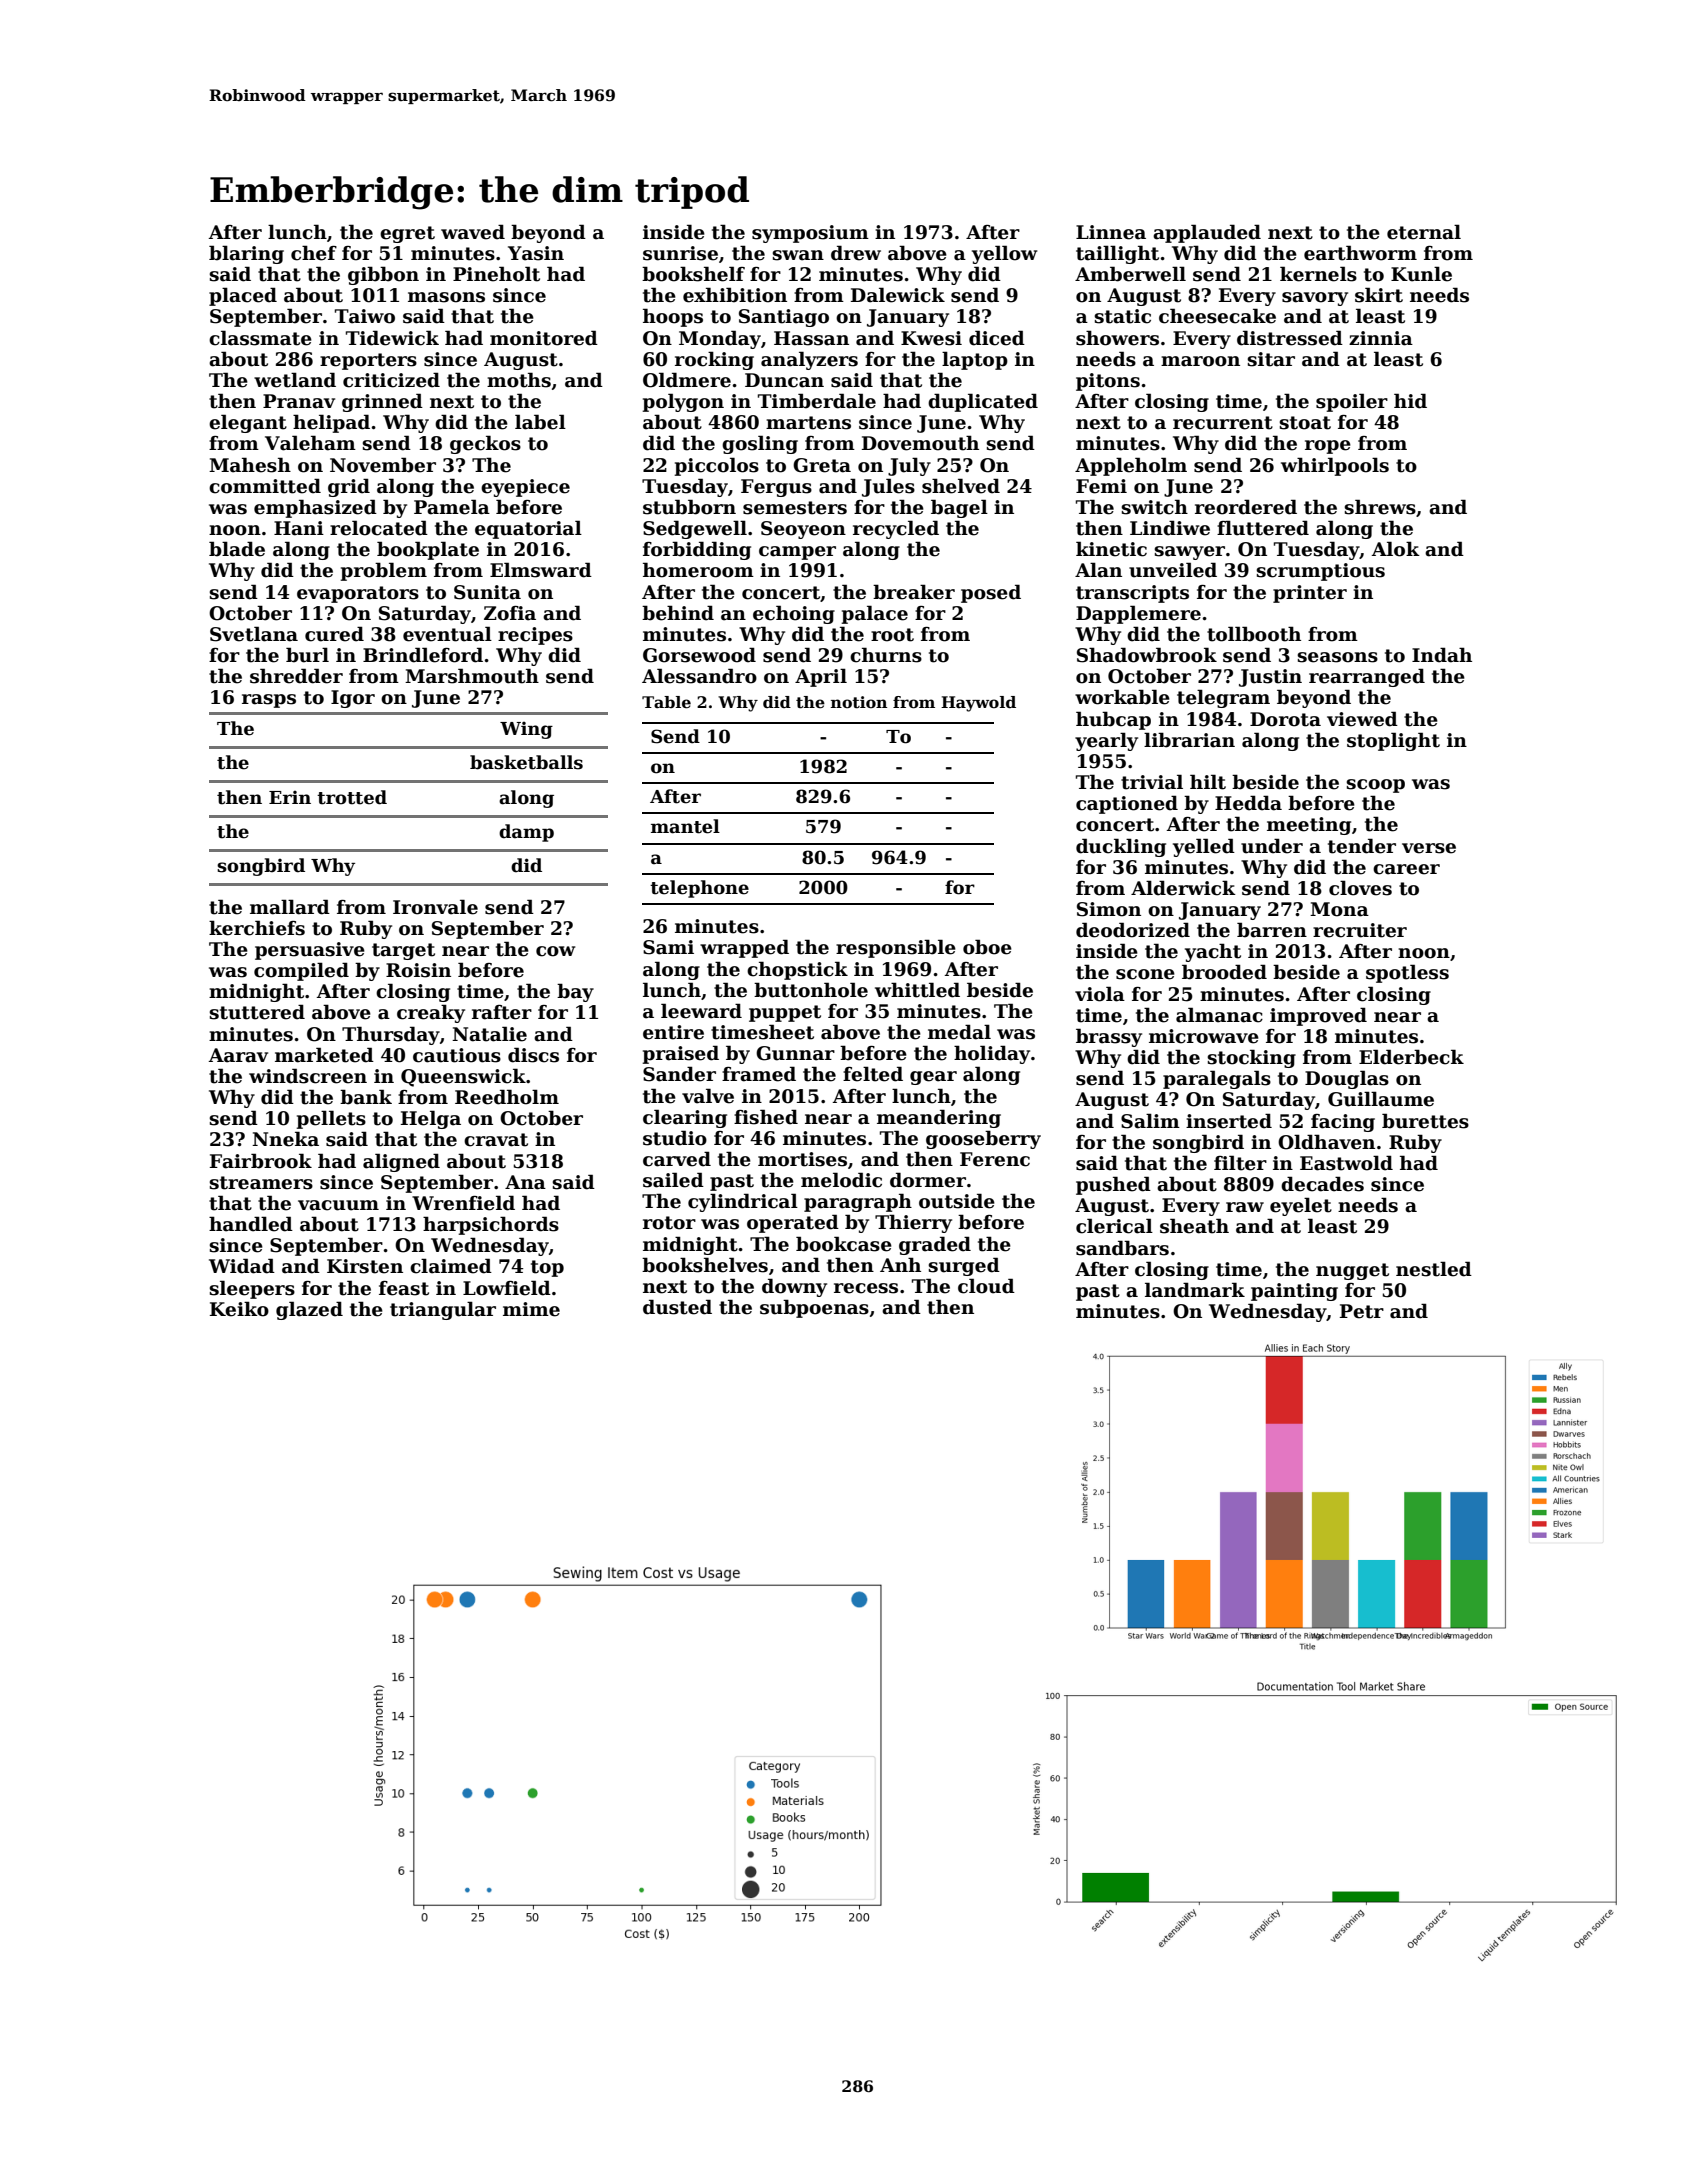 Image resolution: width=1683 pixels, height=2178 pixels. I want to click on reordered, so click(1246, 507).
